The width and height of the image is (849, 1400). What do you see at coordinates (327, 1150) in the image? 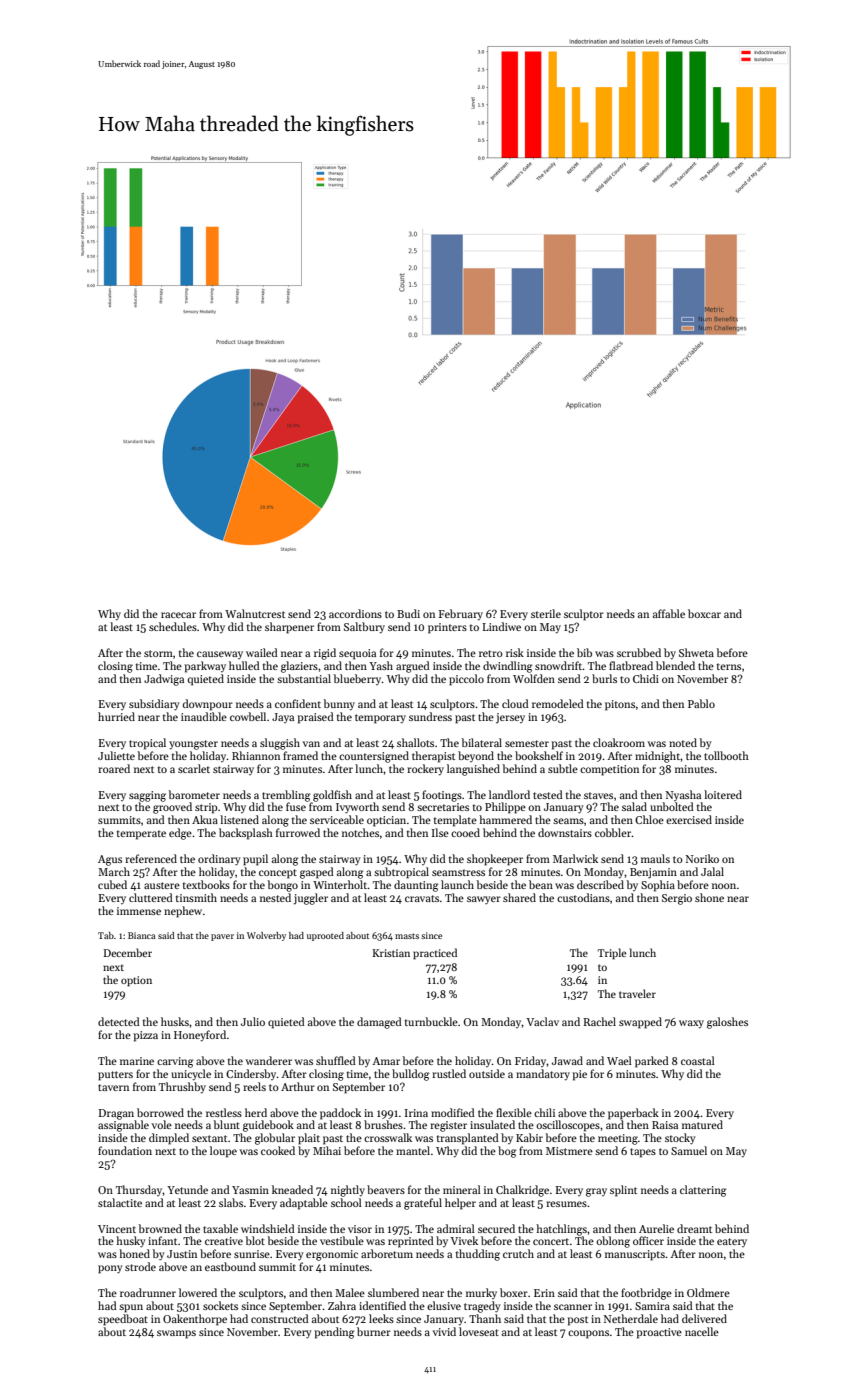
I see `Mihai` at bounding box center [327, 1150].
